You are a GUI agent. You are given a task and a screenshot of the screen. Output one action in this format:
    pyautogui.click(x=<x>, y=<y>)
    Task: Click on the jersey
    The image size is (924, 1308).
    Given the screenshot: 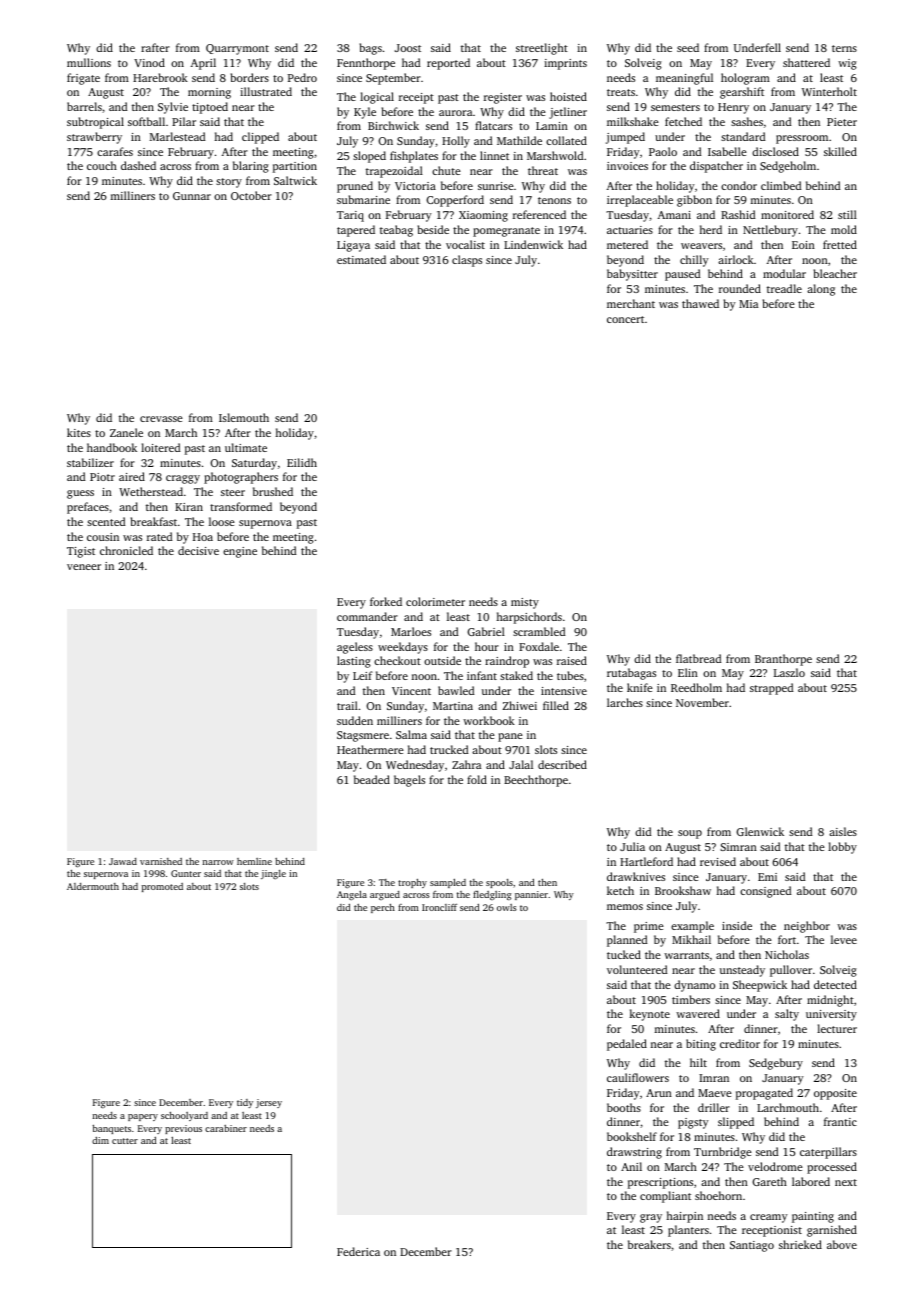 What is the action you would take?
    pyautogui.click(x=269, y=1103)
